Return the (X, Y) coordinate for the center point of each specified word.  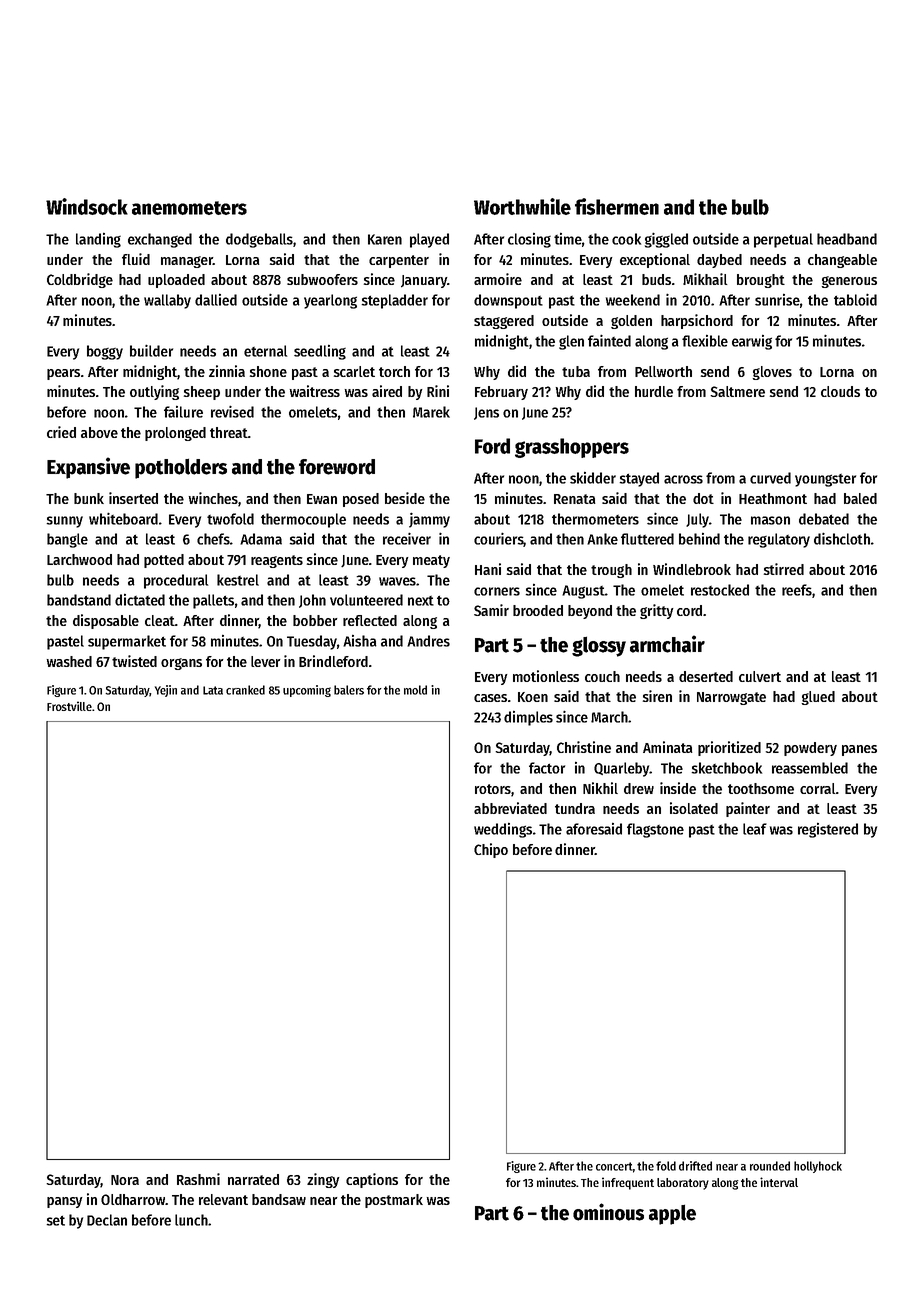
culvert (760, 676)
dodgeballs (259, 240)
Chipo (491, 850)
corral (818, 788)
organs (181, 664)
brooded (538, 610)
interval (779, 1182)
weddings (503, 830)
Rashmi (198, 1179)
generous (849, 282)
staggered (504, 322)
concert (614, 1166)
